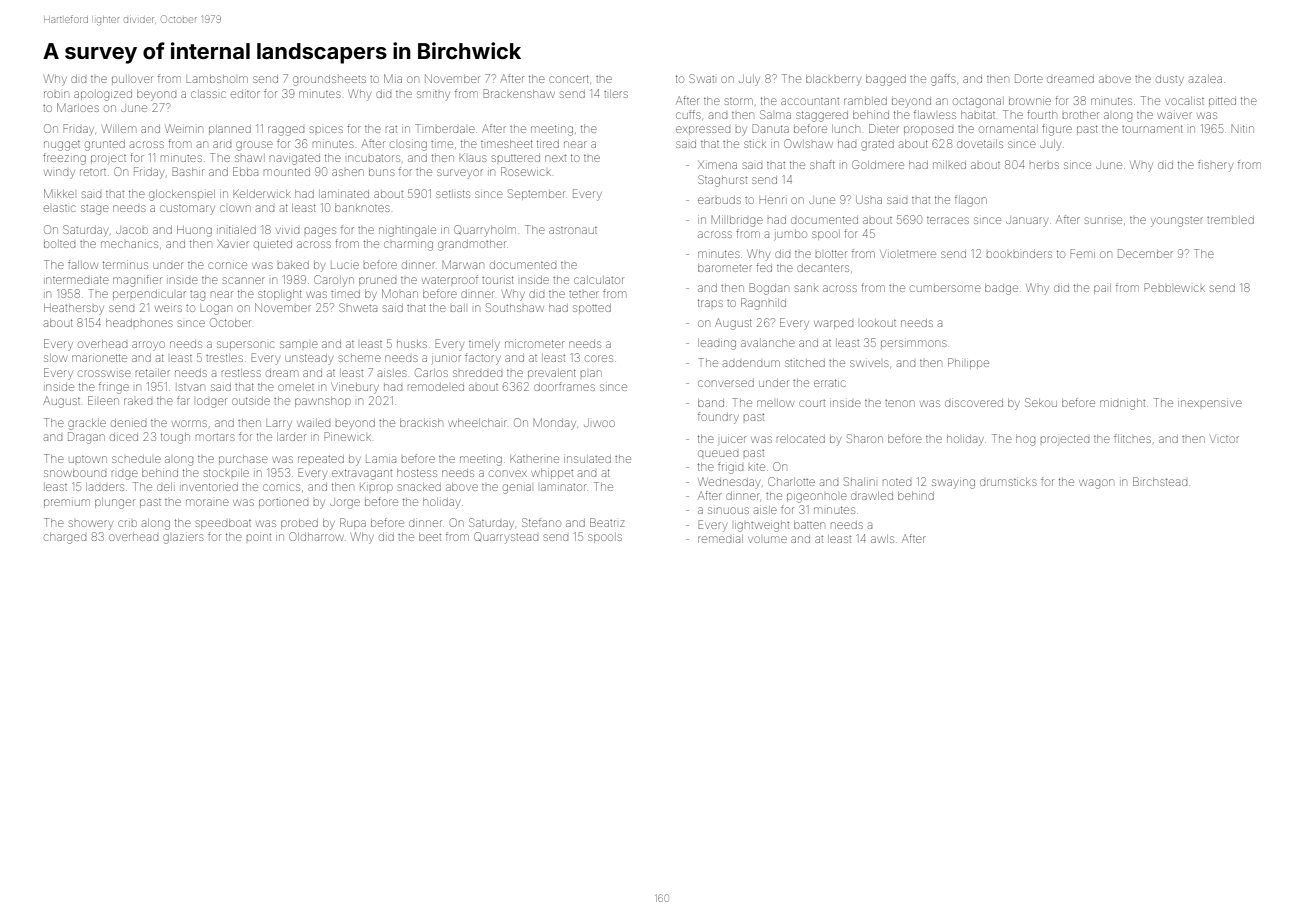 This document has height=924, width=1308. I want to click on pigeonhole, so click(817, 498).
